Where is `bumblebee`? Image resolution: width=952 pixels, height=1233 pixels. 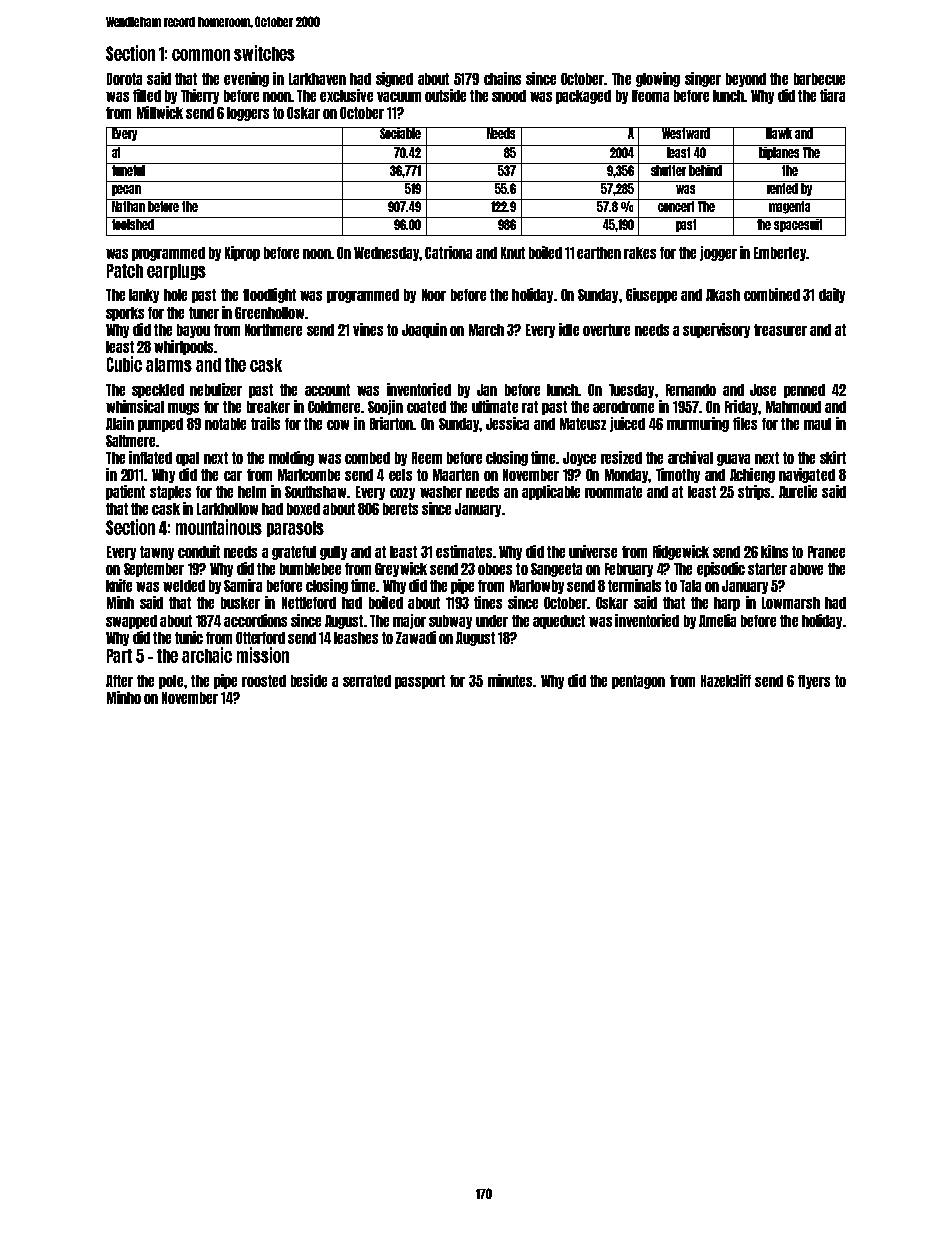
bumblebee is located at coordinates (310, 569).
